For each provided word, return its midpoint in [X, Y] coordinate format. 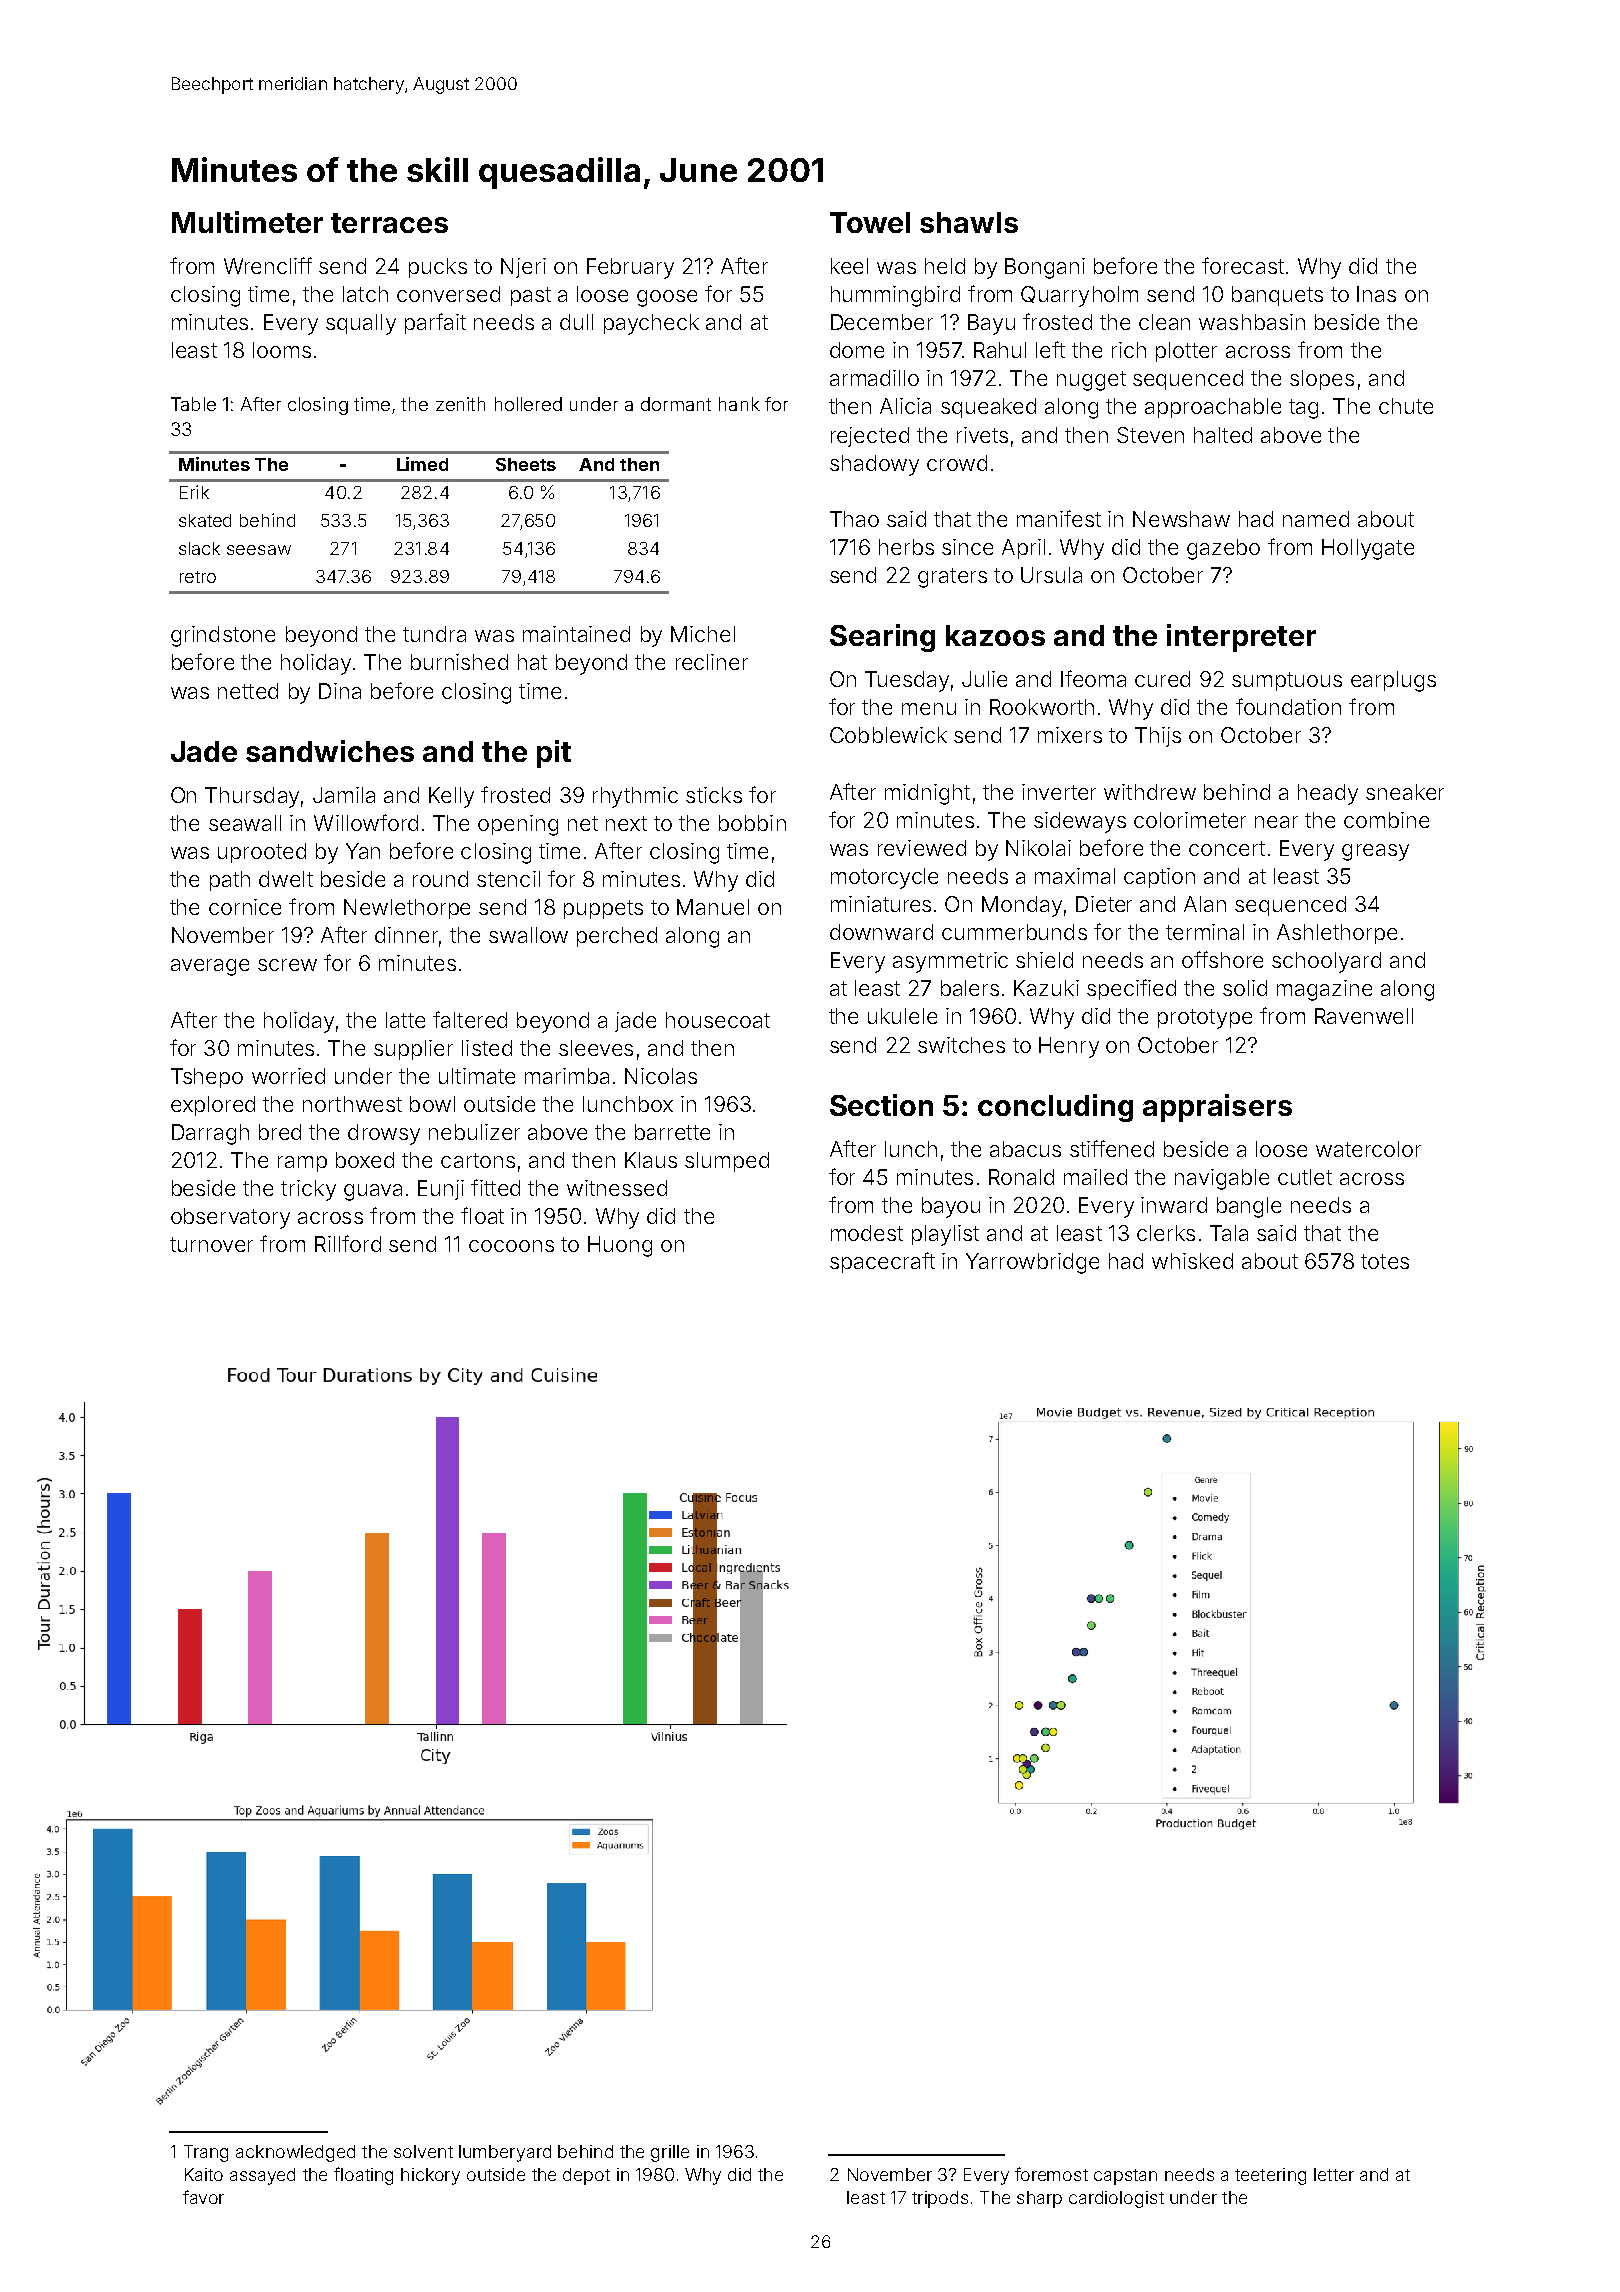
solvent [423, 2151]
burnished [459, 662]
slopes [1322, 380]
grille [670, 2153]
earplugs [1393, 681]
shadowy [874, 465]
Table [193, 404]
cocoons [511, 1246]
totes [1385, 1261]
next [626, 823]
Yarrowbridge [1032, 1263]
